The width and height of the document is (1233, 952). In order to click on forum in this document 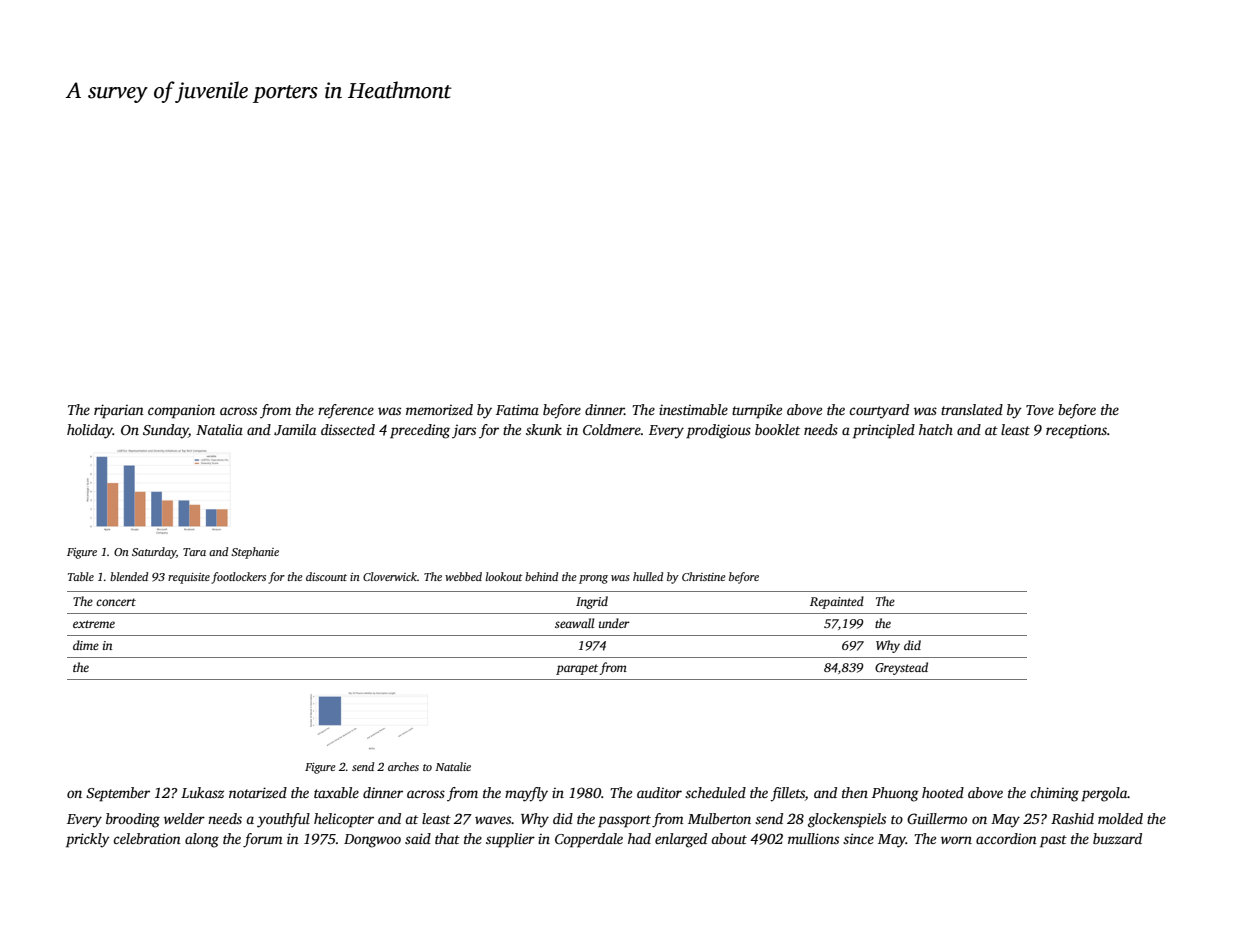, I will do `click(263, 840)`.
